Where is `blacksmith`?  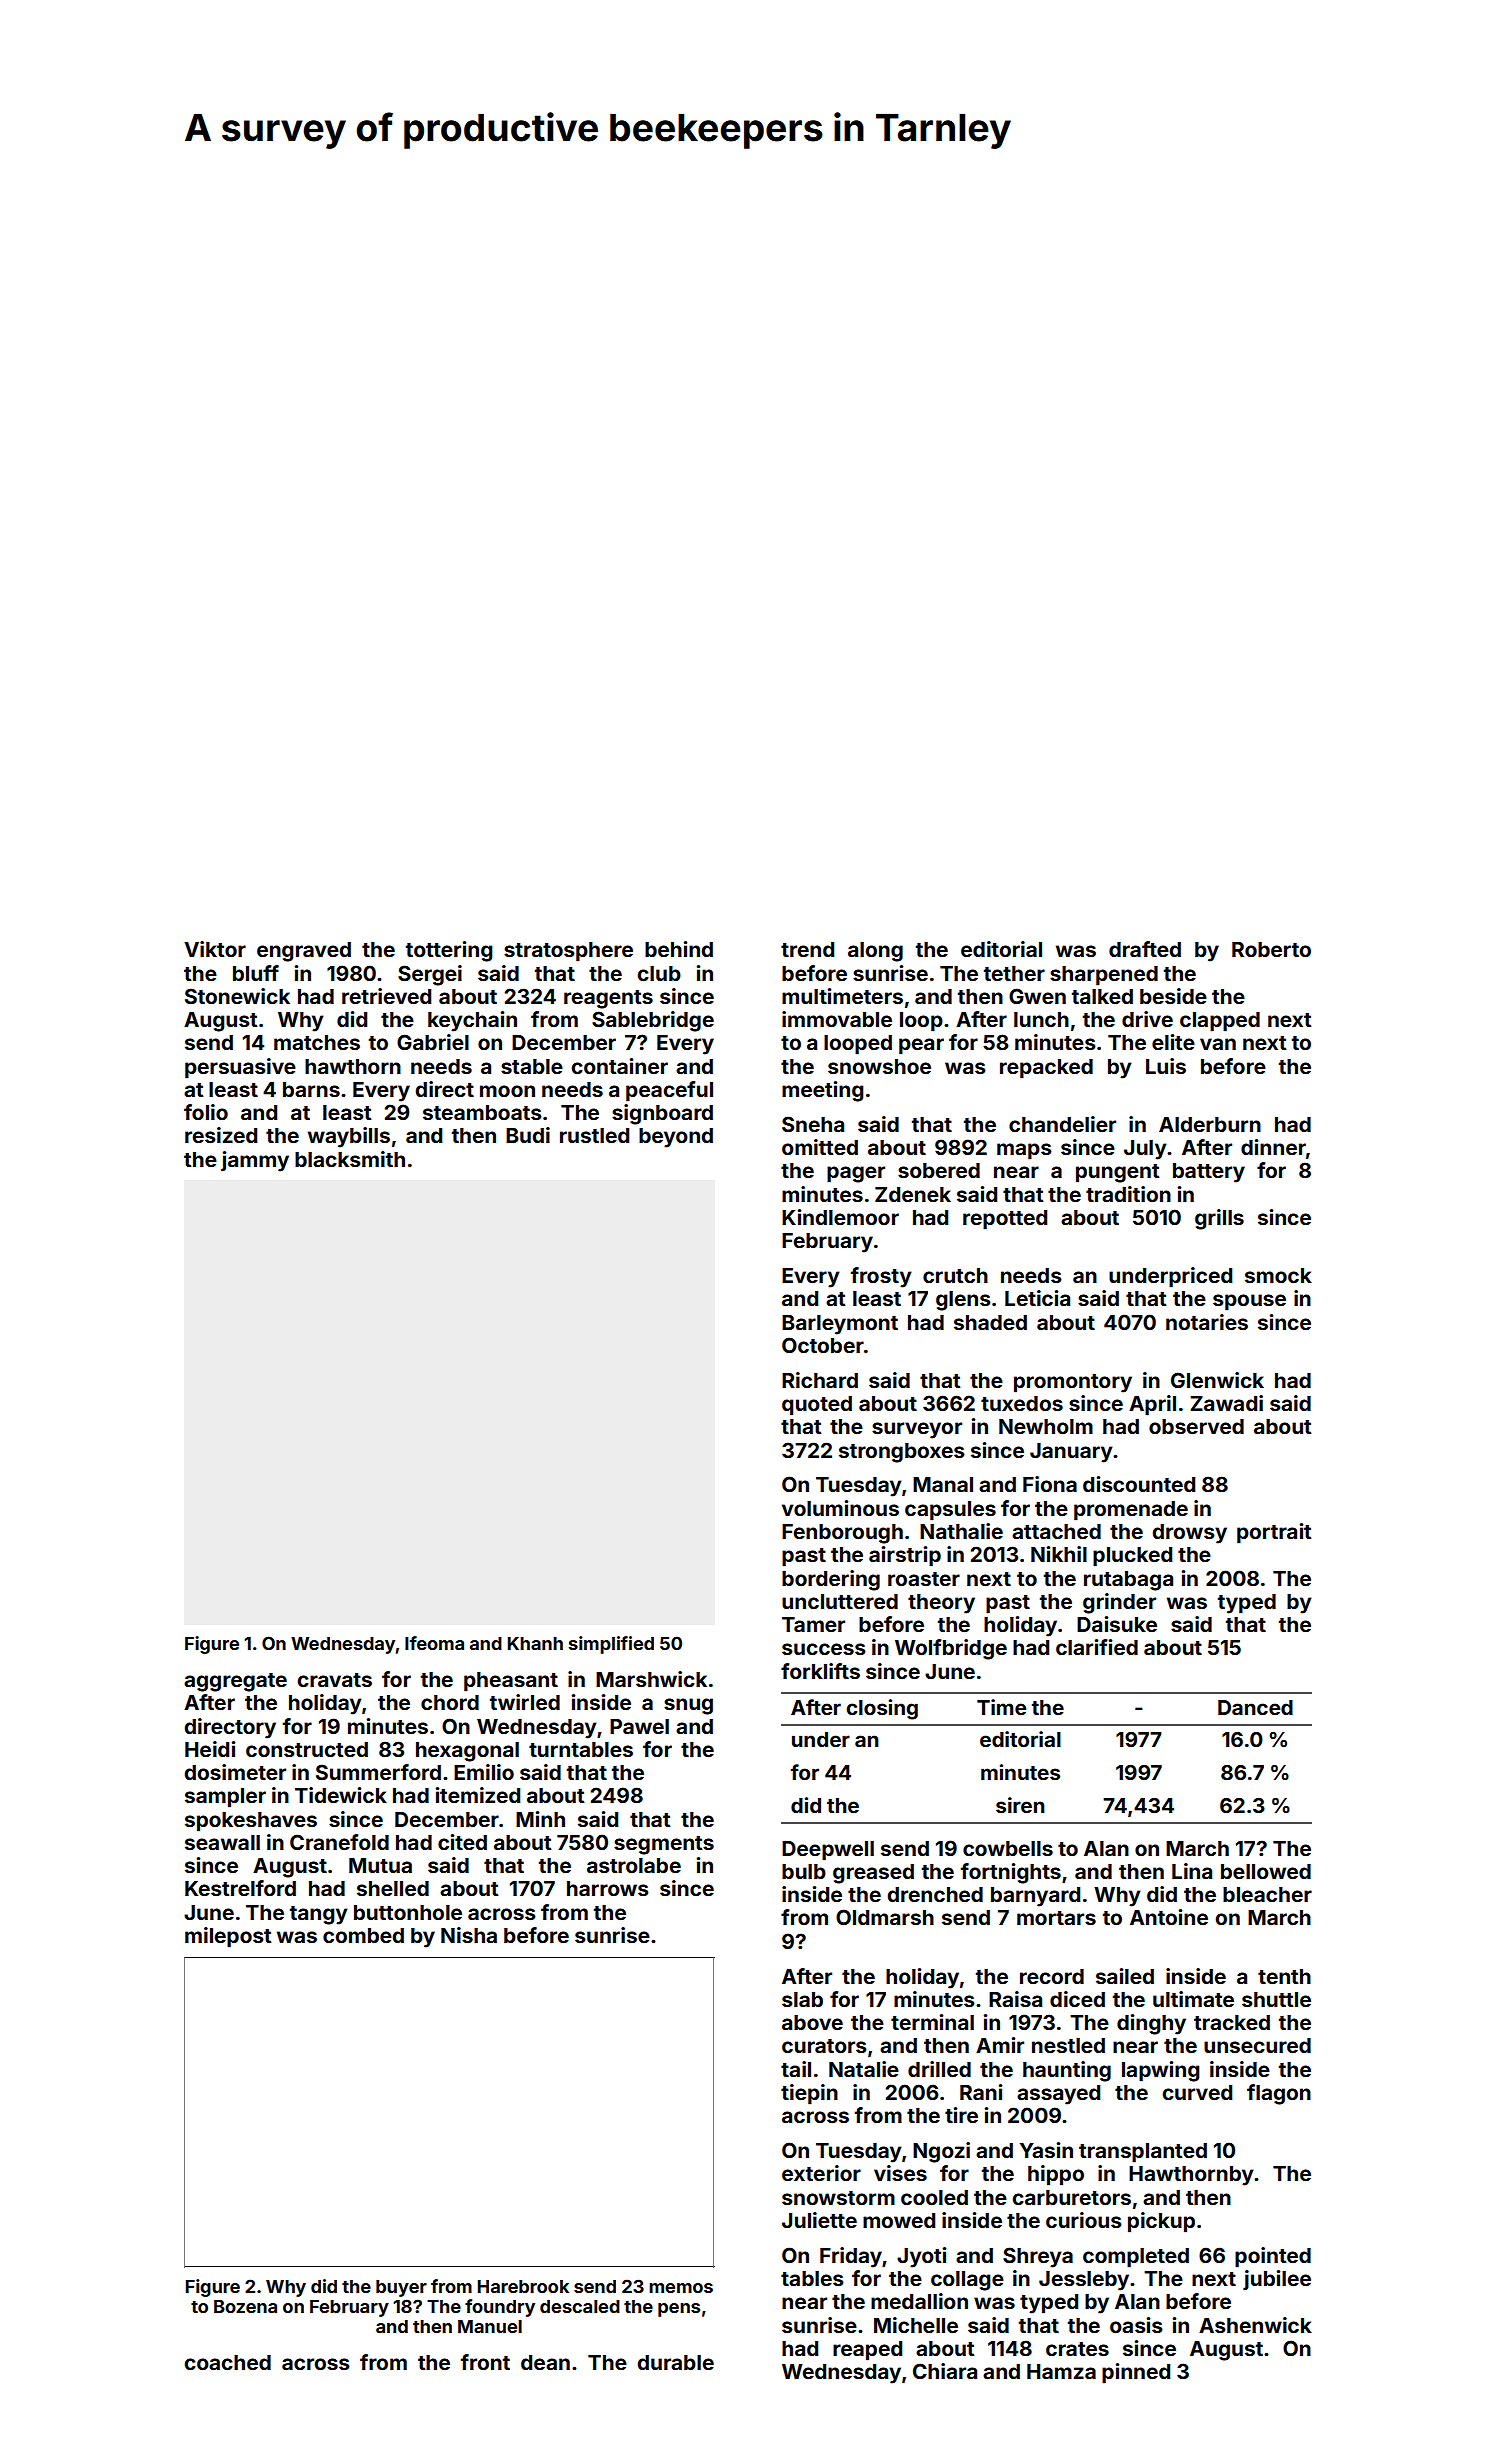
blacksmith is located at coordinates (350, 1159).
